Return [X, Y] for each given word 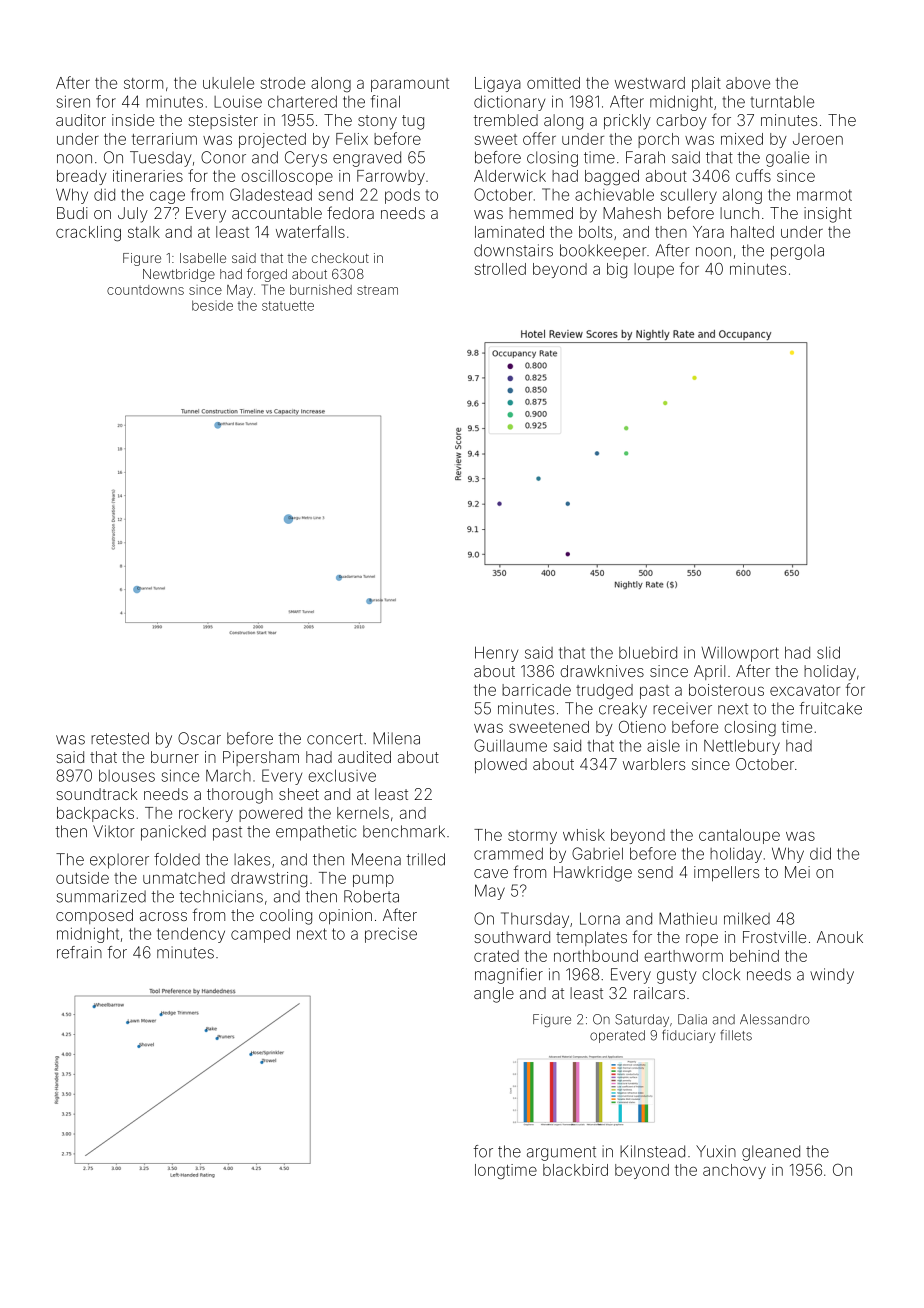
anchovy [734, 1171]
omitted [553, 83]
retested [120, 738]
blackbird [575, 1170]
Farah [645, 157]
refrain [79, 952]
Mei [797, 872]
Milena [396, 738]
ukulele [228, 83]
